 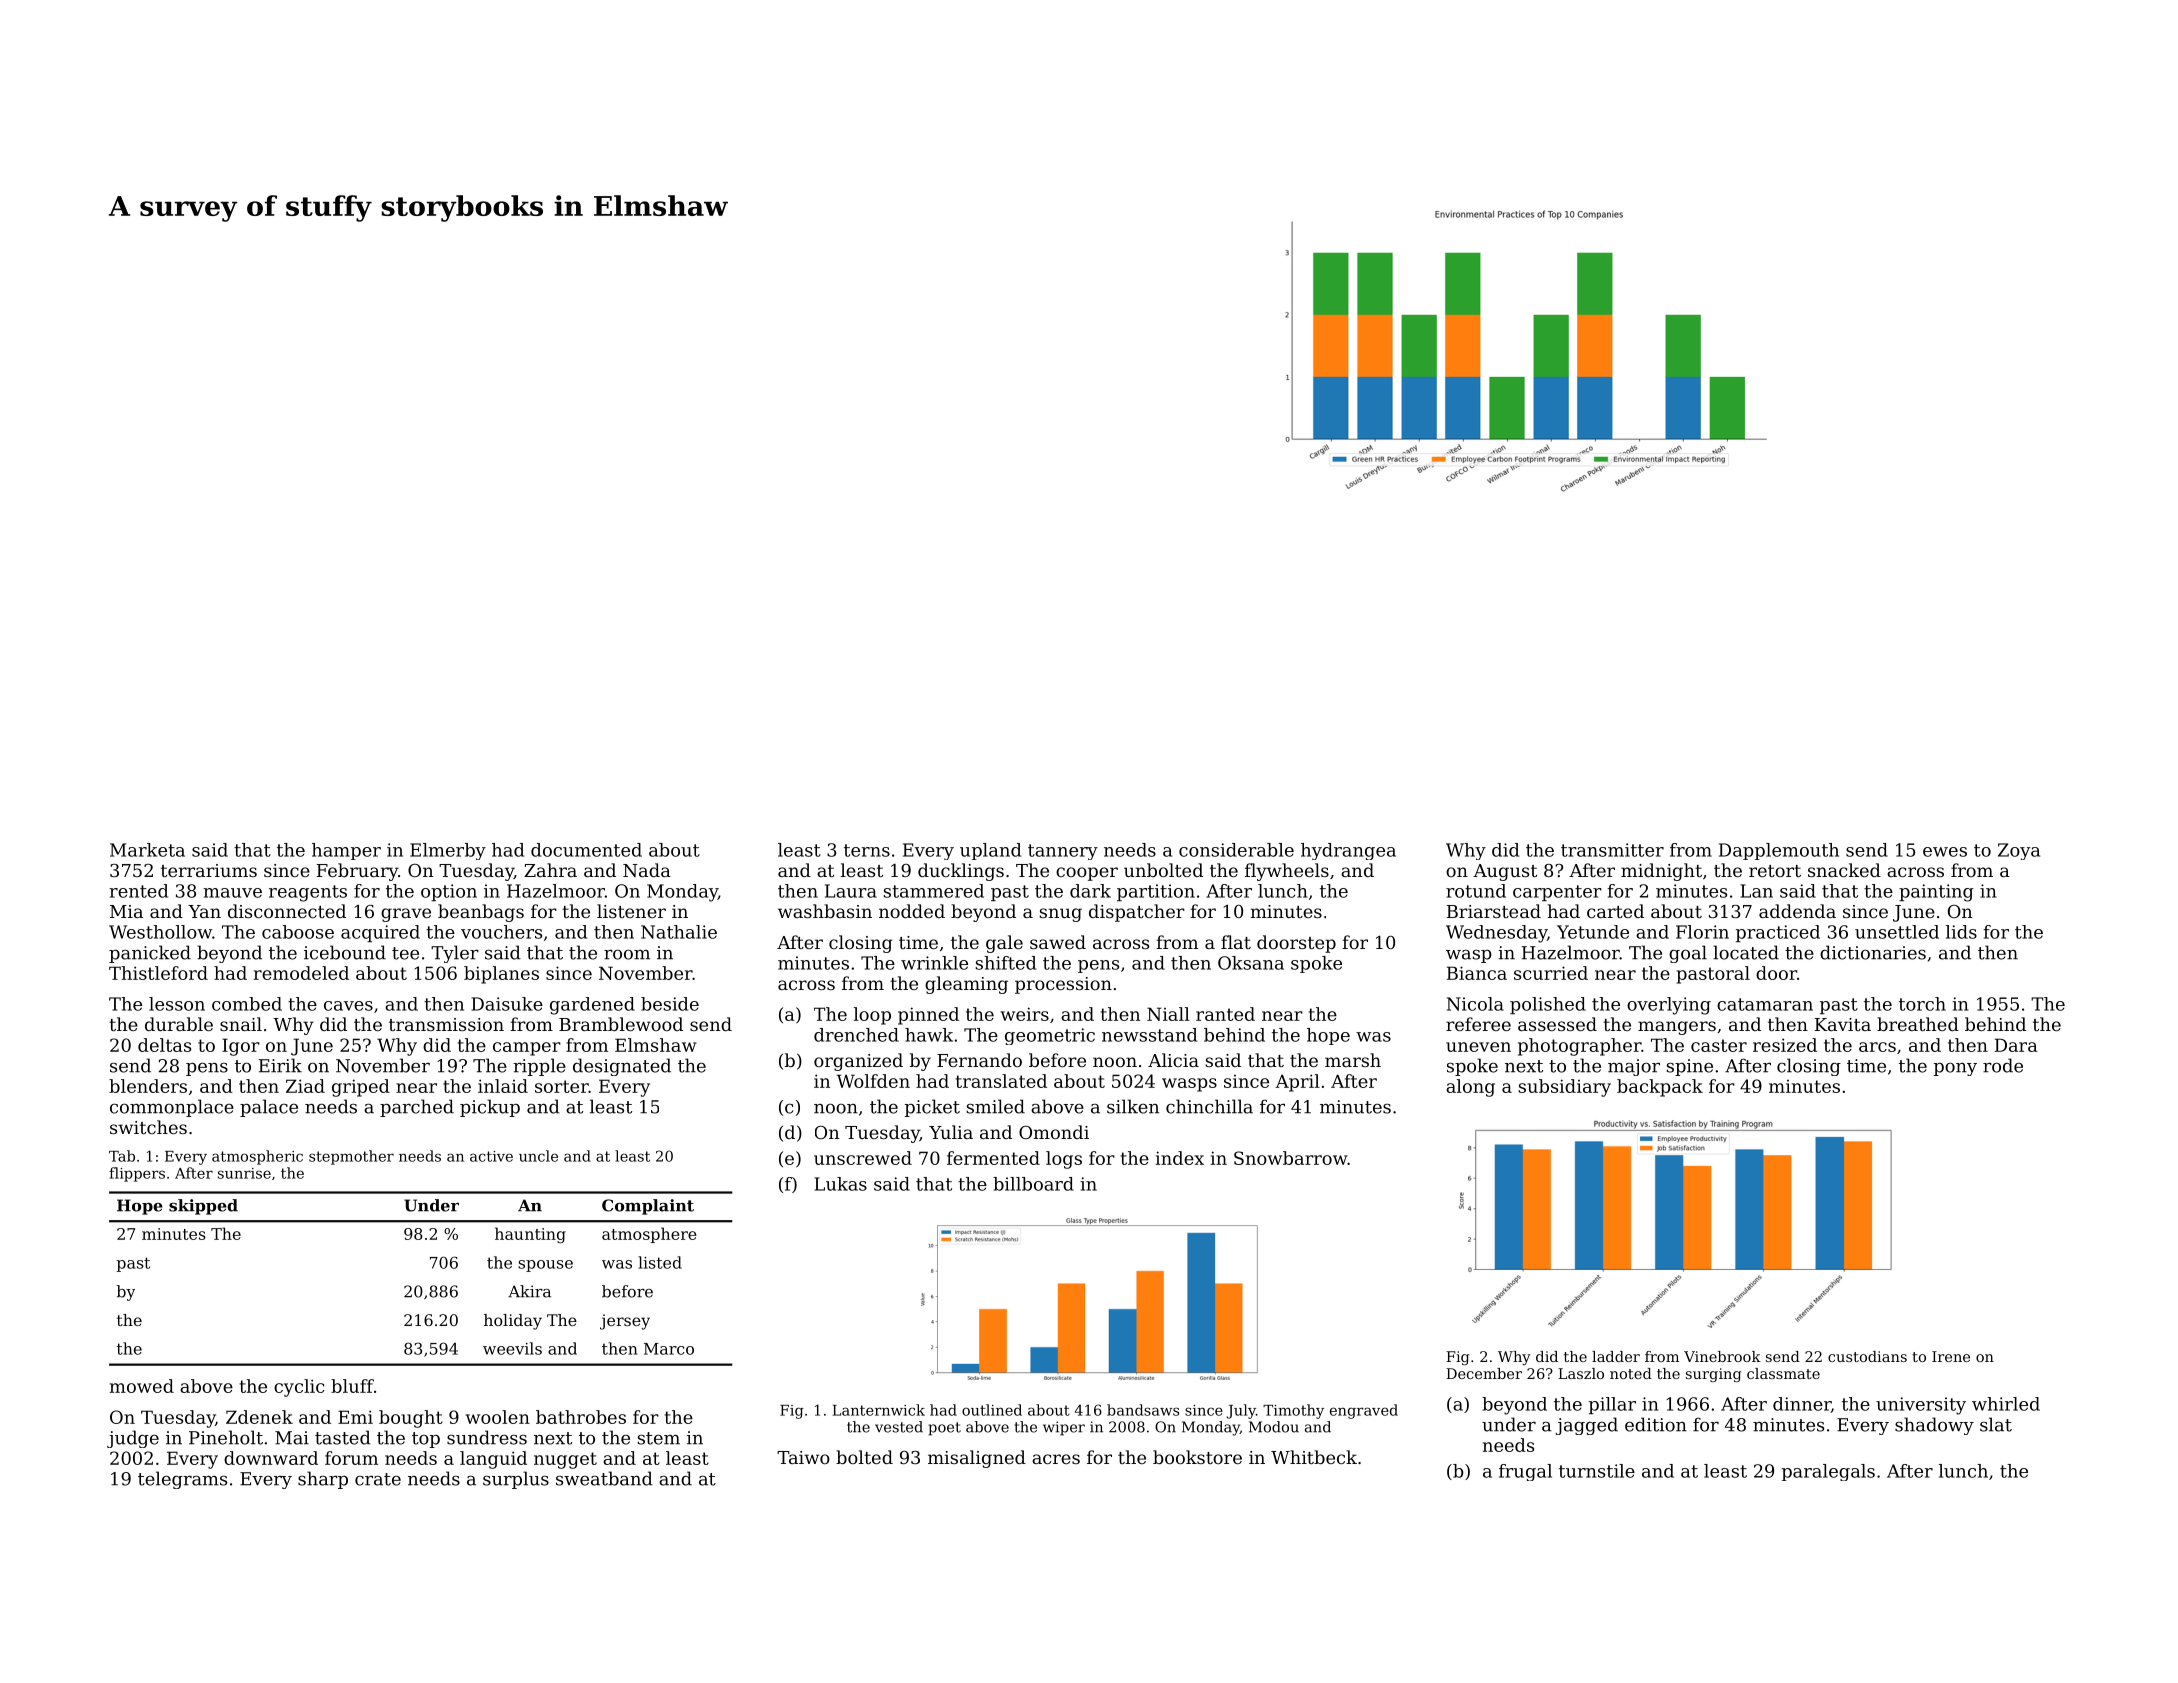 What do you see at coordinates (516, 1480) in the screenshot?
I see `surplus` at bounding box center [516, 1480].
